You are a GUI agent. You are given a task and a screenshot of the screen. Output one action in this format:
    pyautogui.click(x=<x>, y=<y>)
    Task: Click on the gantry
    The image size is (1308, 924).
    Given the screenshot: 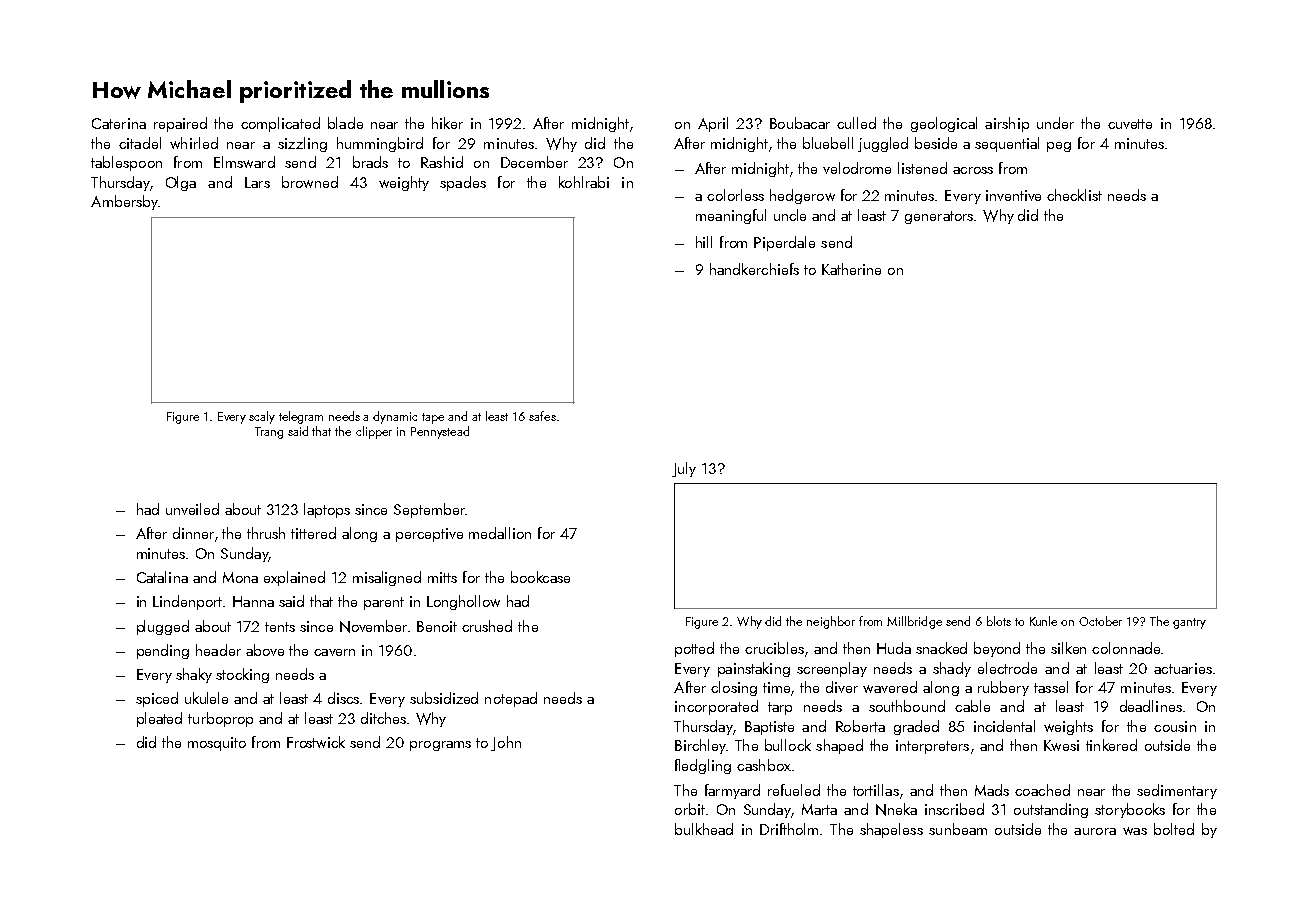 What is the action you would take?
    pyautogui.click(x=1189, y=623)
